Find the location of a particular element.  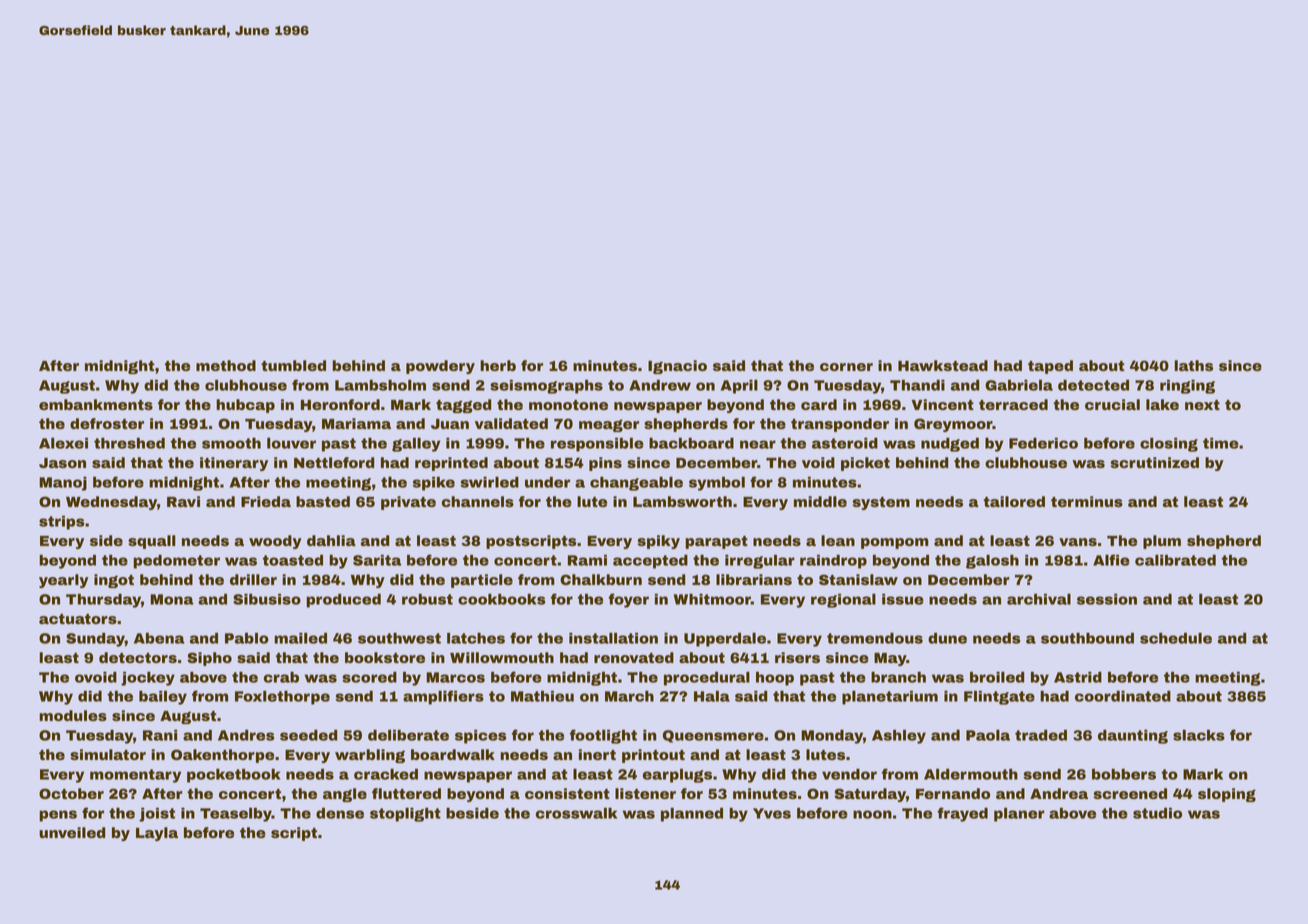

frayed is located at coordinates (962, 814).
